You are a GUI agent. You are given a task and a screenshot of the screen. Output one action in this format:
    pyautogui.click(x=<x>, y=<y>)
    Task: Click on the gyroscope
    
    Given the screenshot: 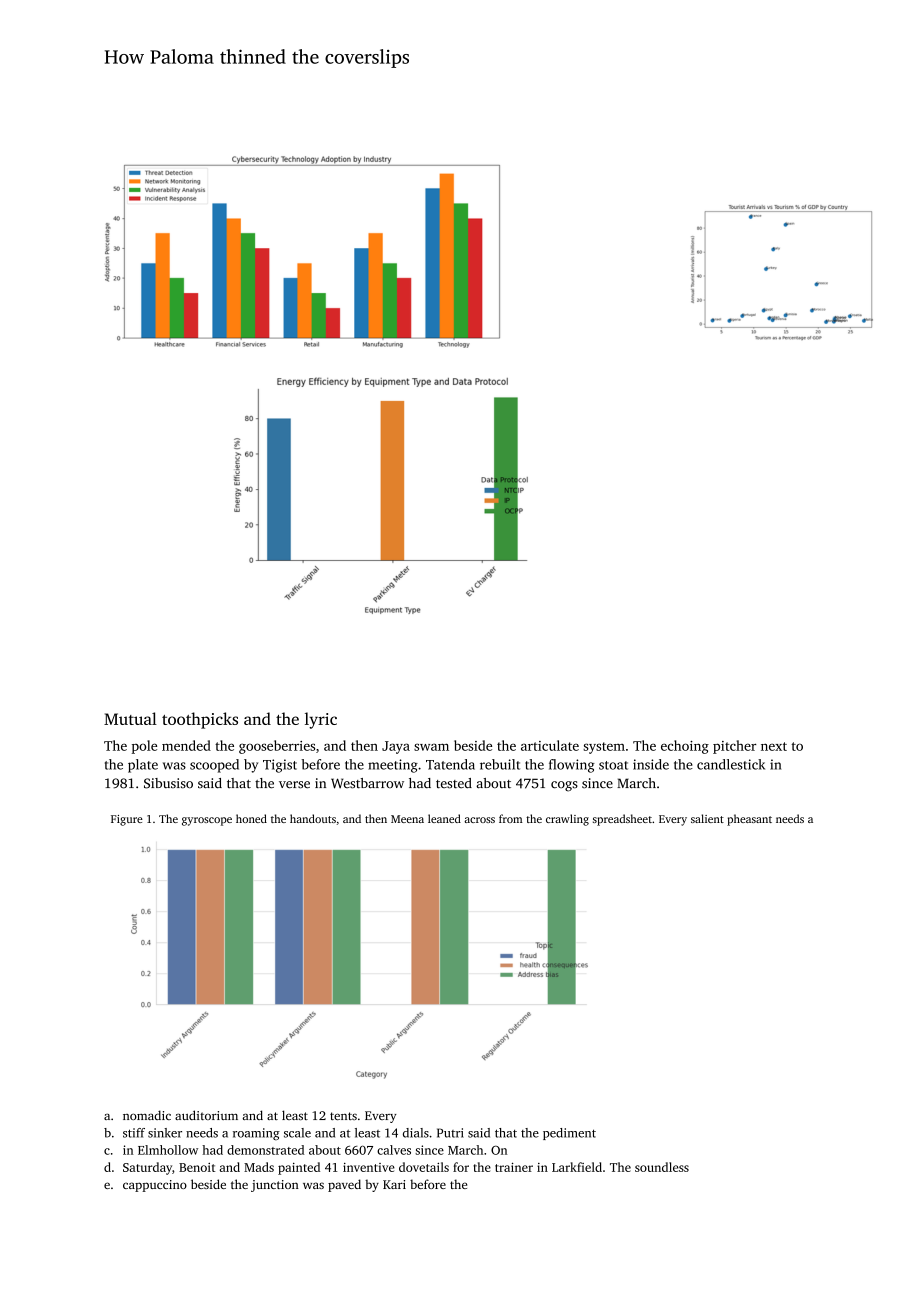 What is the action you would take?
    pyautogui.click(x=207, y=821)
